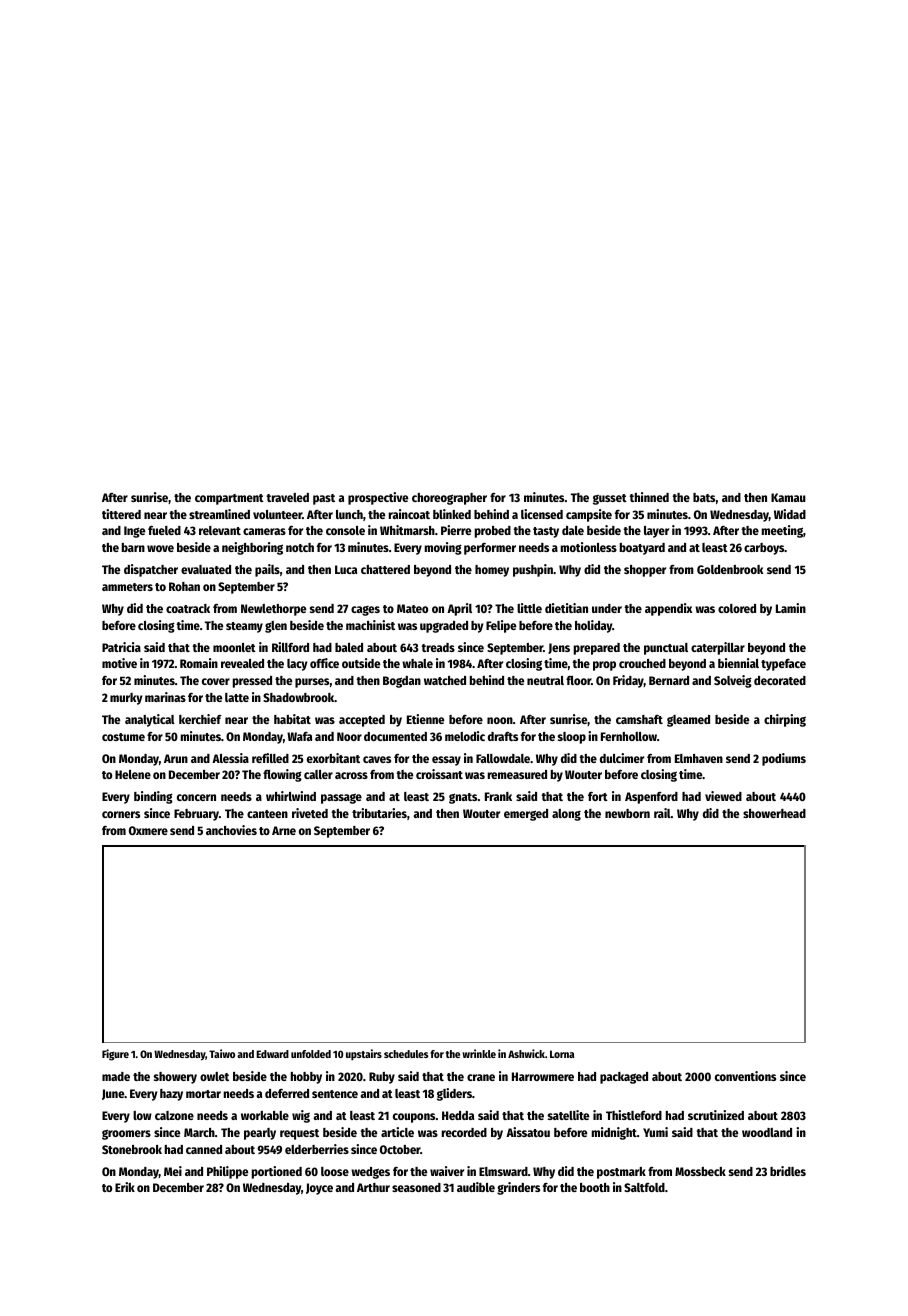 This image has width=908, height=1316. I want to click on newborn, so click(627, 813).
